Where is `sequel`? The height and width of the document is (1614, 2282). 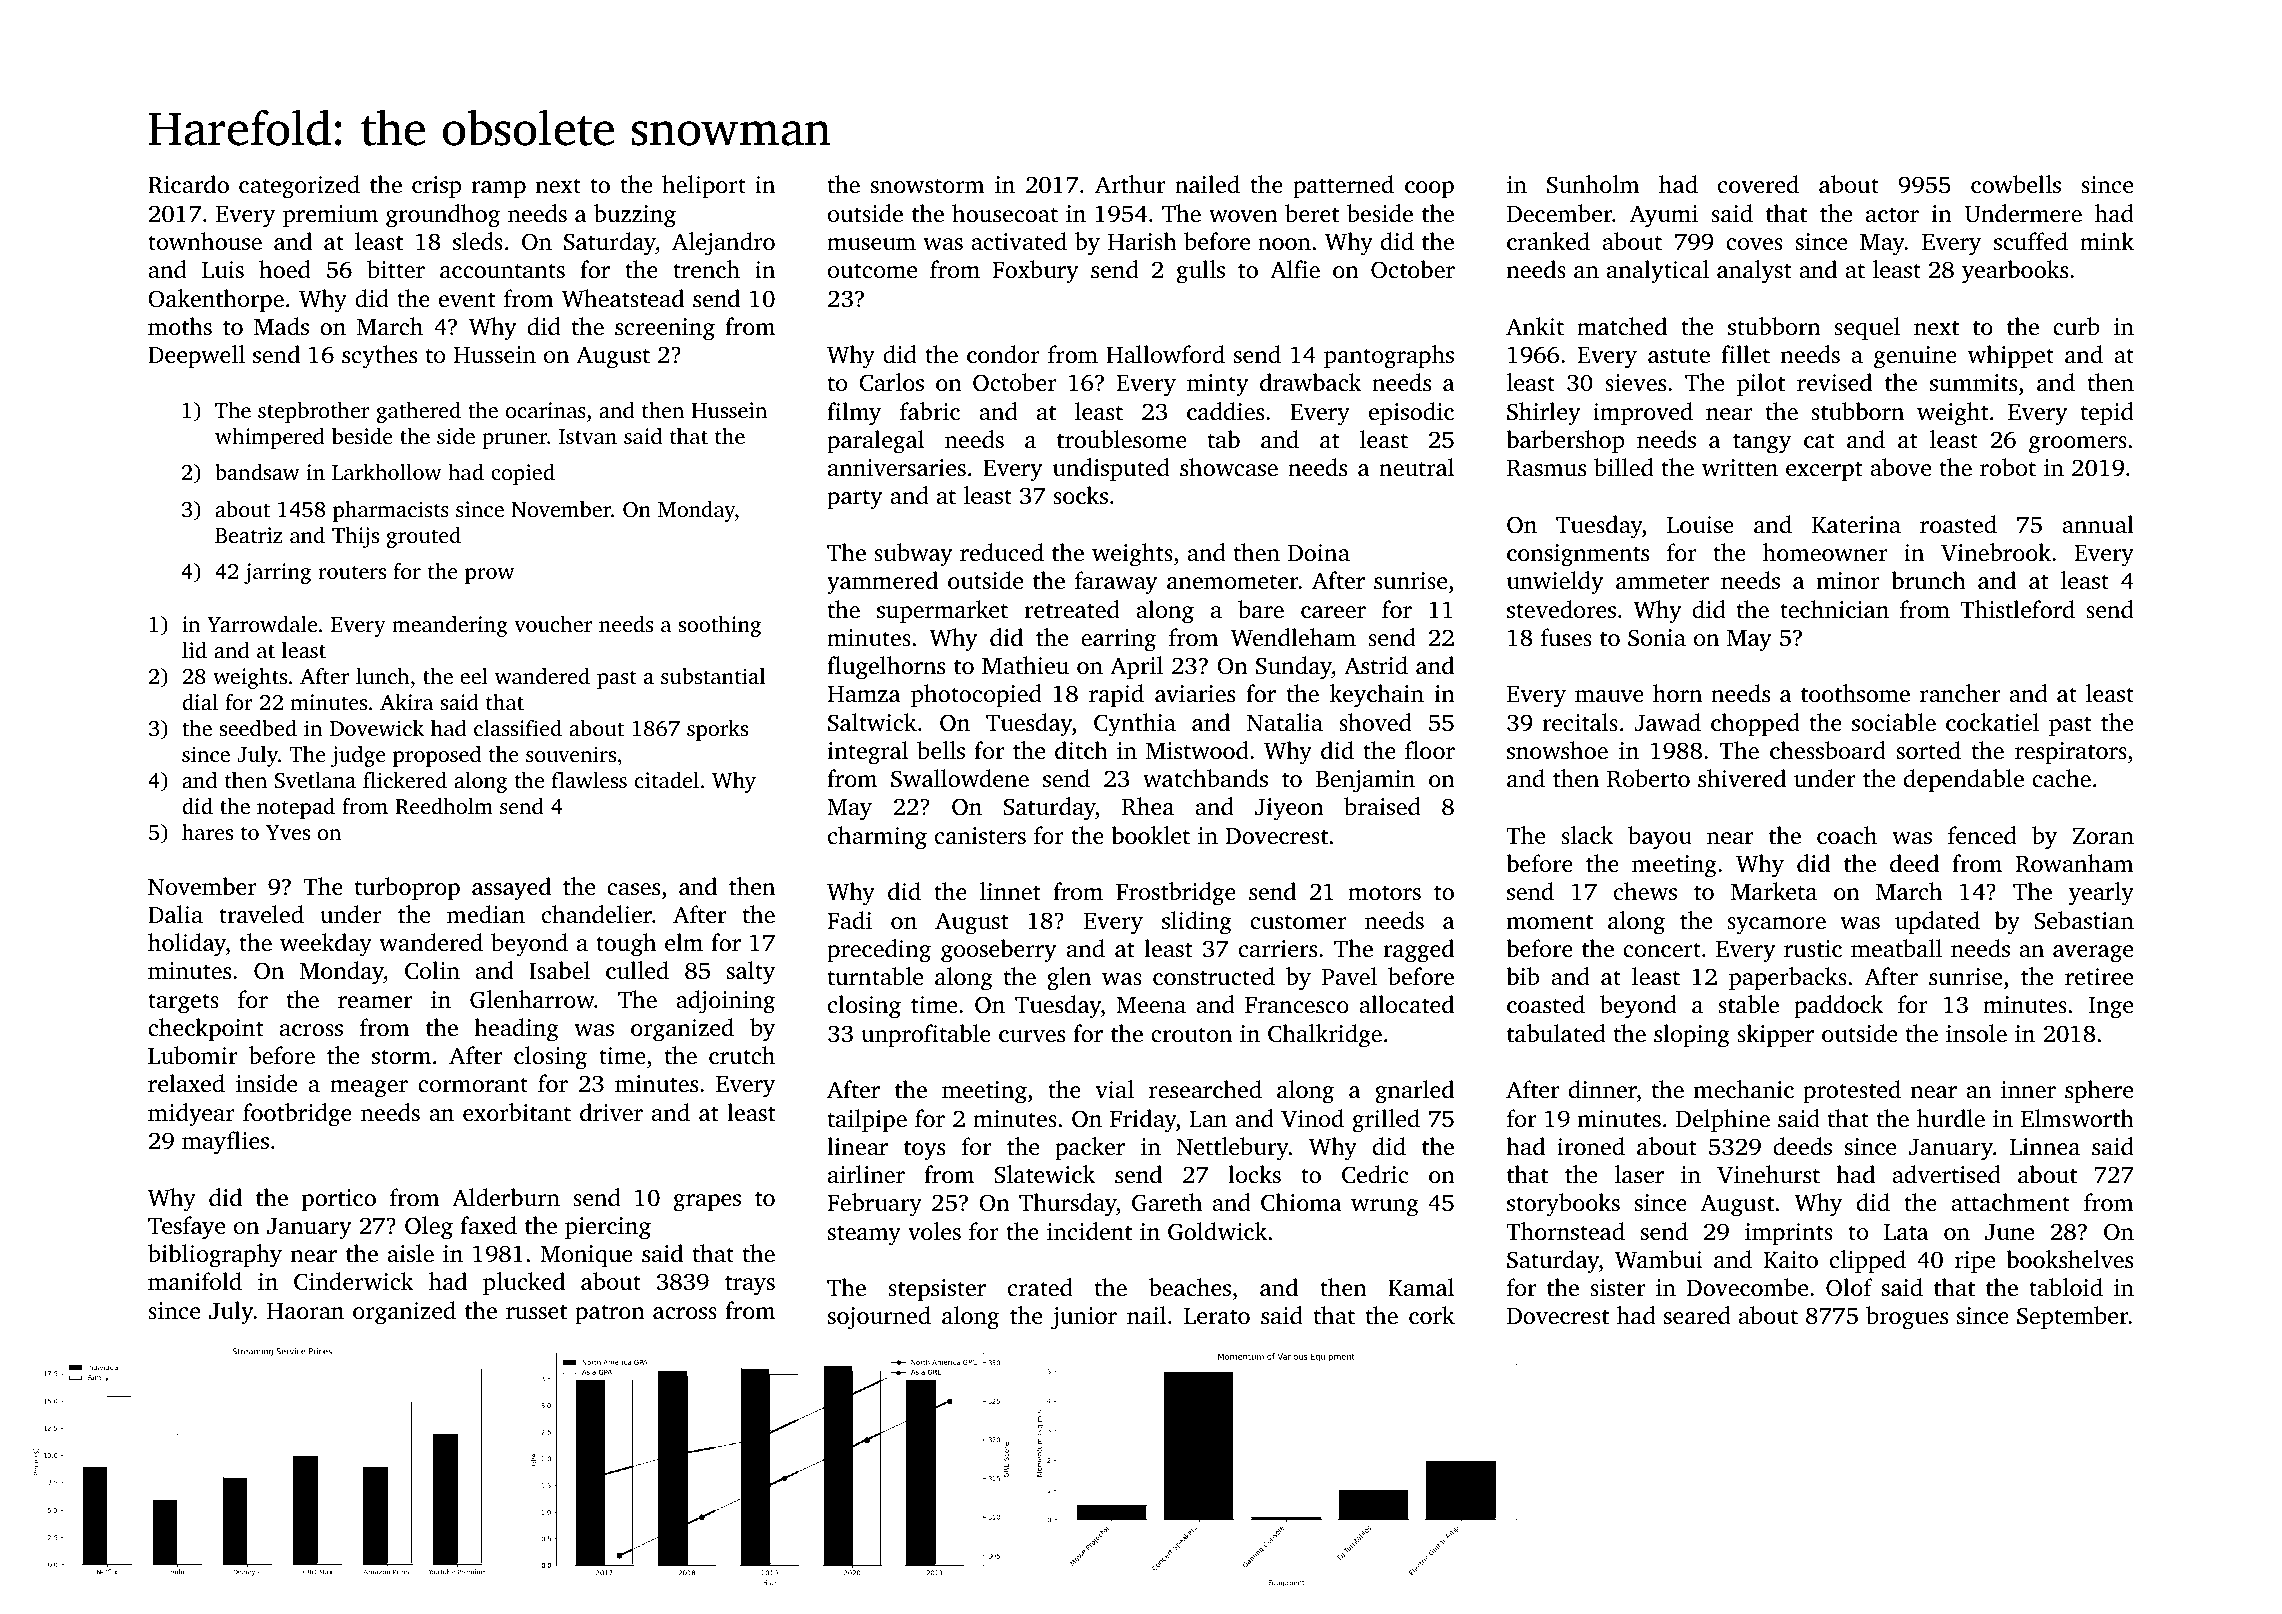 sequel is located at coordinates (1867, 328).
